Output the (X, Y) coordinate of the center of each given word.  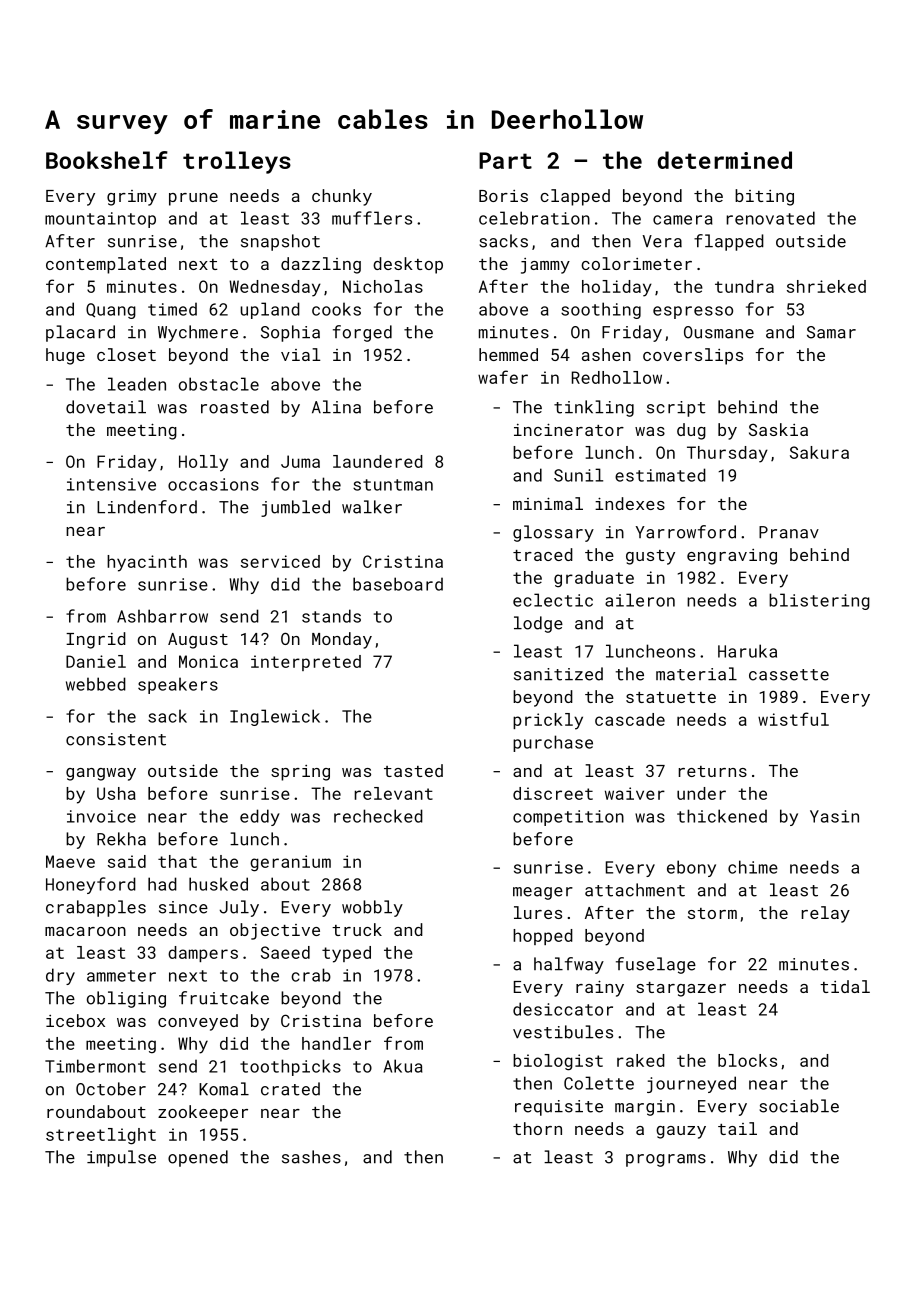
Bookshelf (107, 160)
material (696, 674)
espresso (693, 312)
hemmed (508, 354)
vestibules (563, 1032)
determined (725, 160)
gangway (101, 774)
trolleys (237, 162)
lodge (538, 624)
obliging (126, 999)
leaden (137, 384)
